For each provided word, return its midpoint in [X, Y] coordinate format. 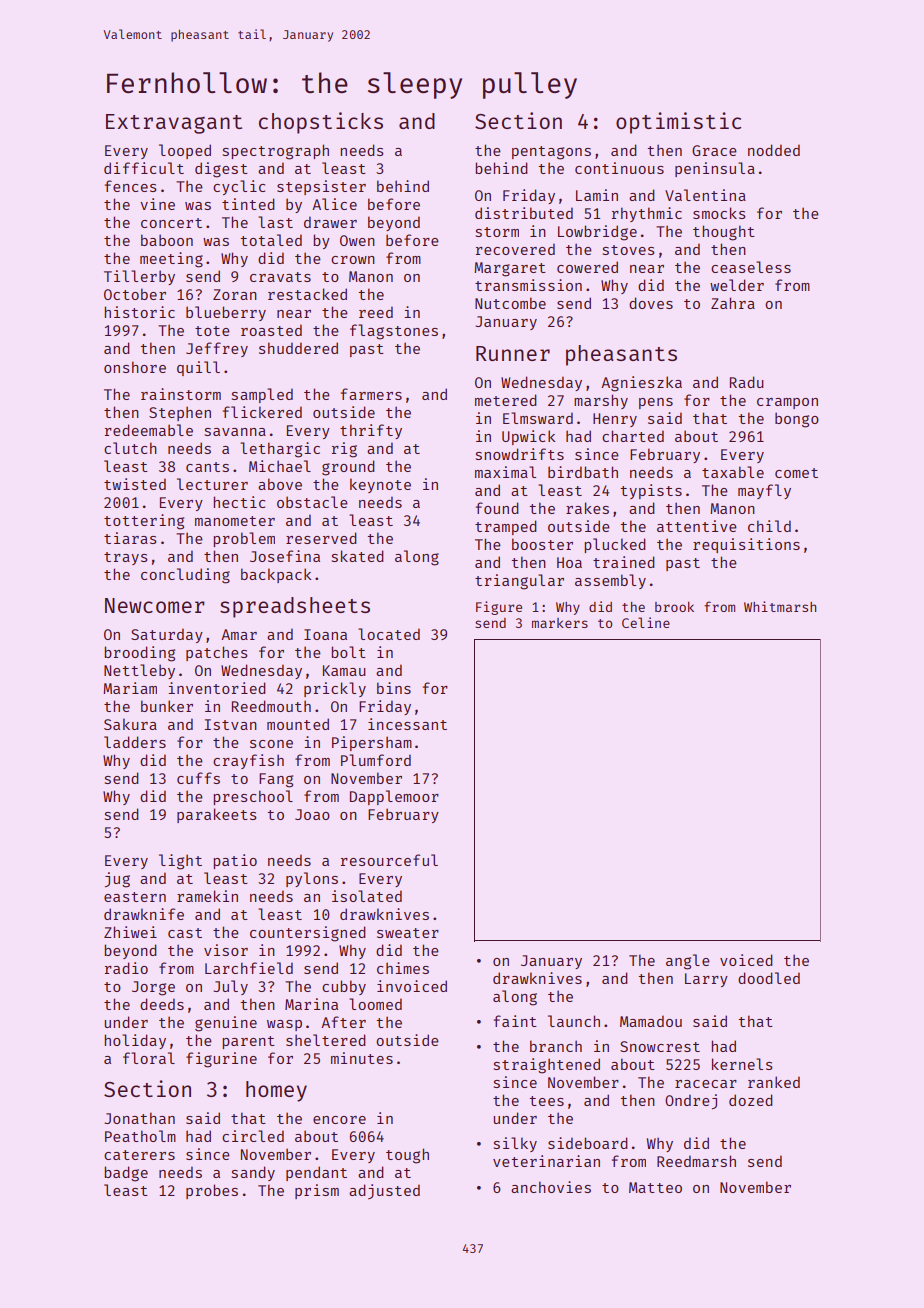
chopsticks [321, 123]
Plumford [376, 760]
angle [688, 962]
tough [407, 1156]
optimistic [678, 123]
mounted [298, 724]
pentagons [551, 153]
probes [212, 1191]
